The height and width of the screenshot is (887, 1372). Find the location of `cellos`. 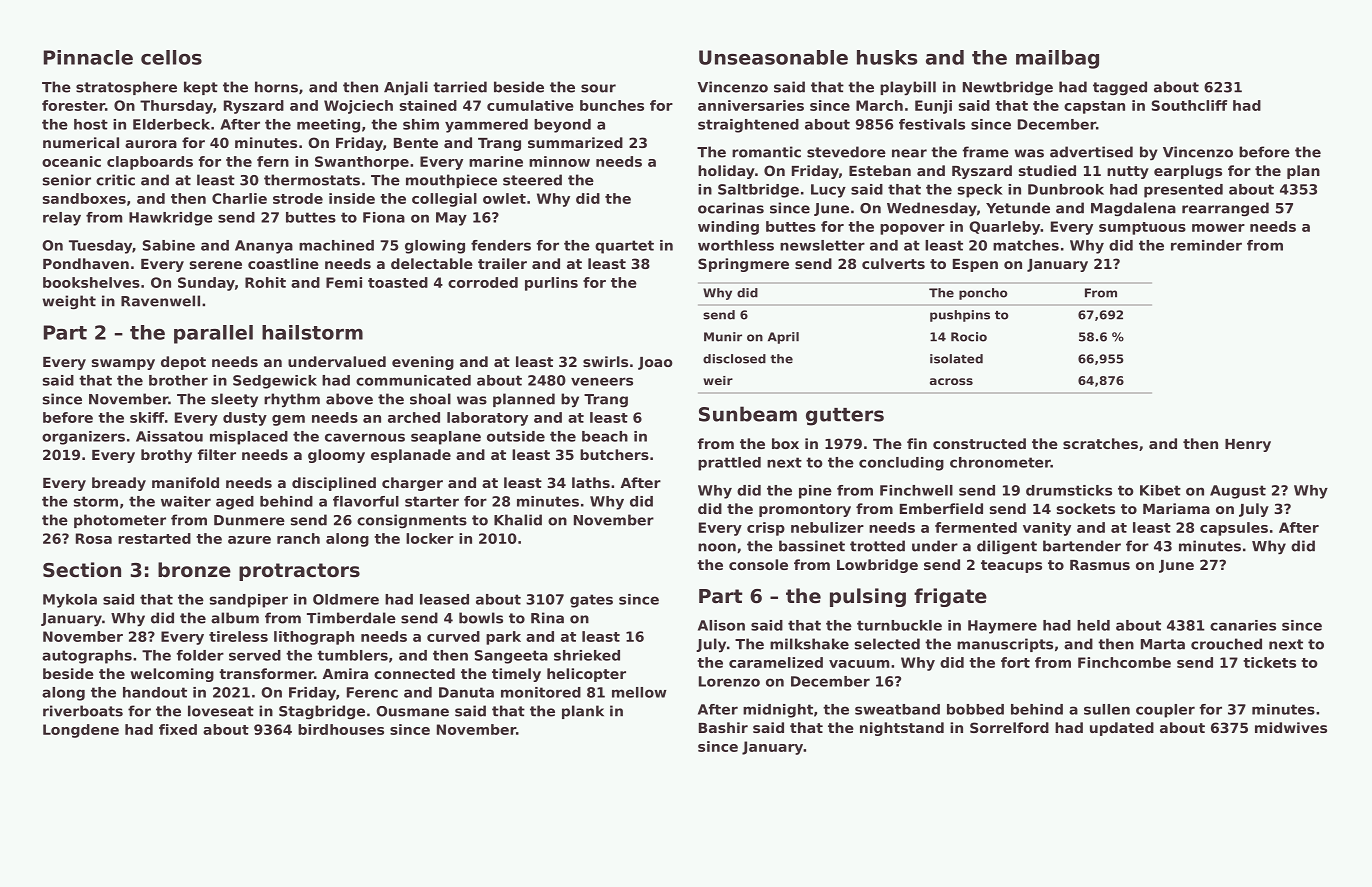

cellos is located at coordinates (171, 57).
